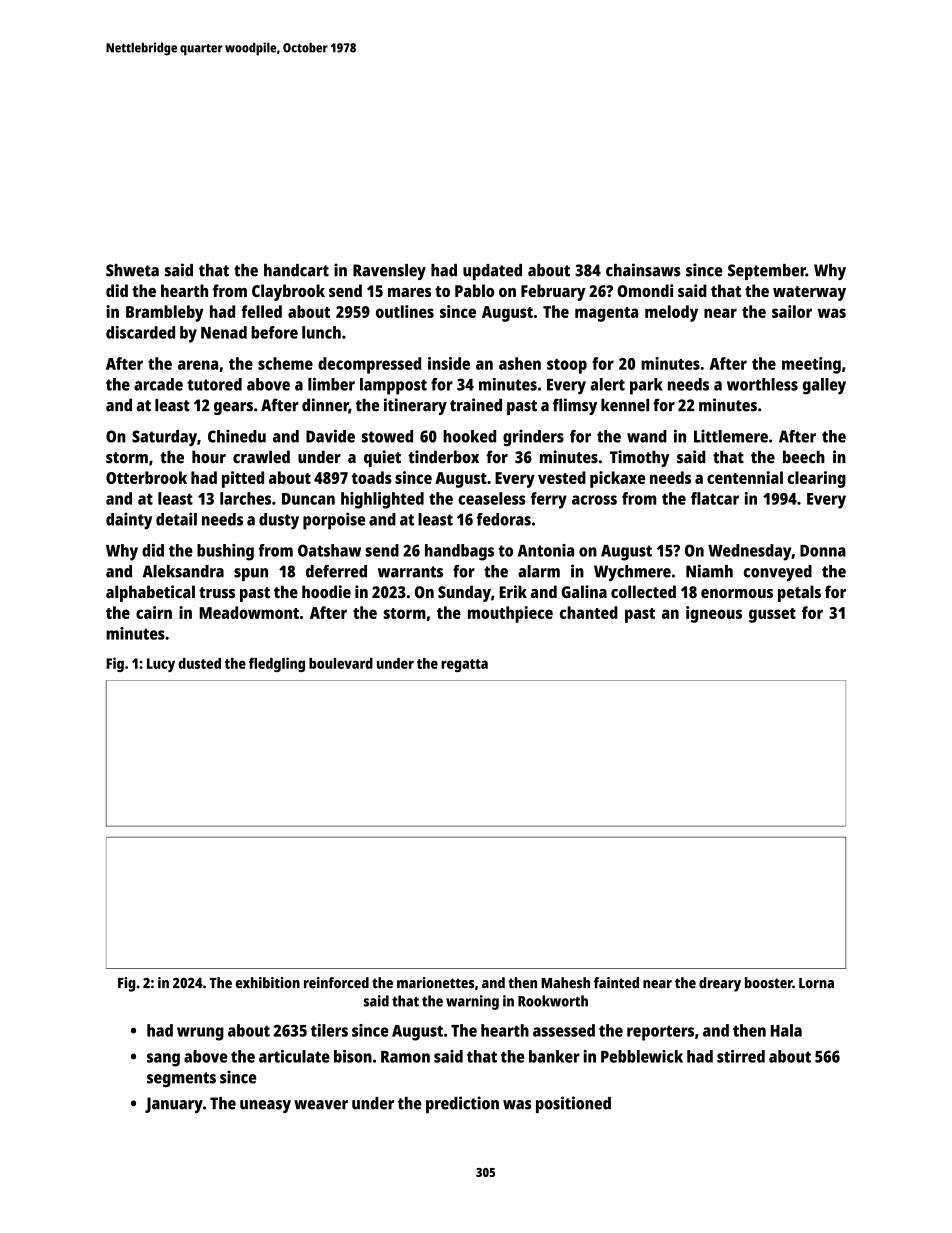  I want to click on crawled, so click(261, 457).
